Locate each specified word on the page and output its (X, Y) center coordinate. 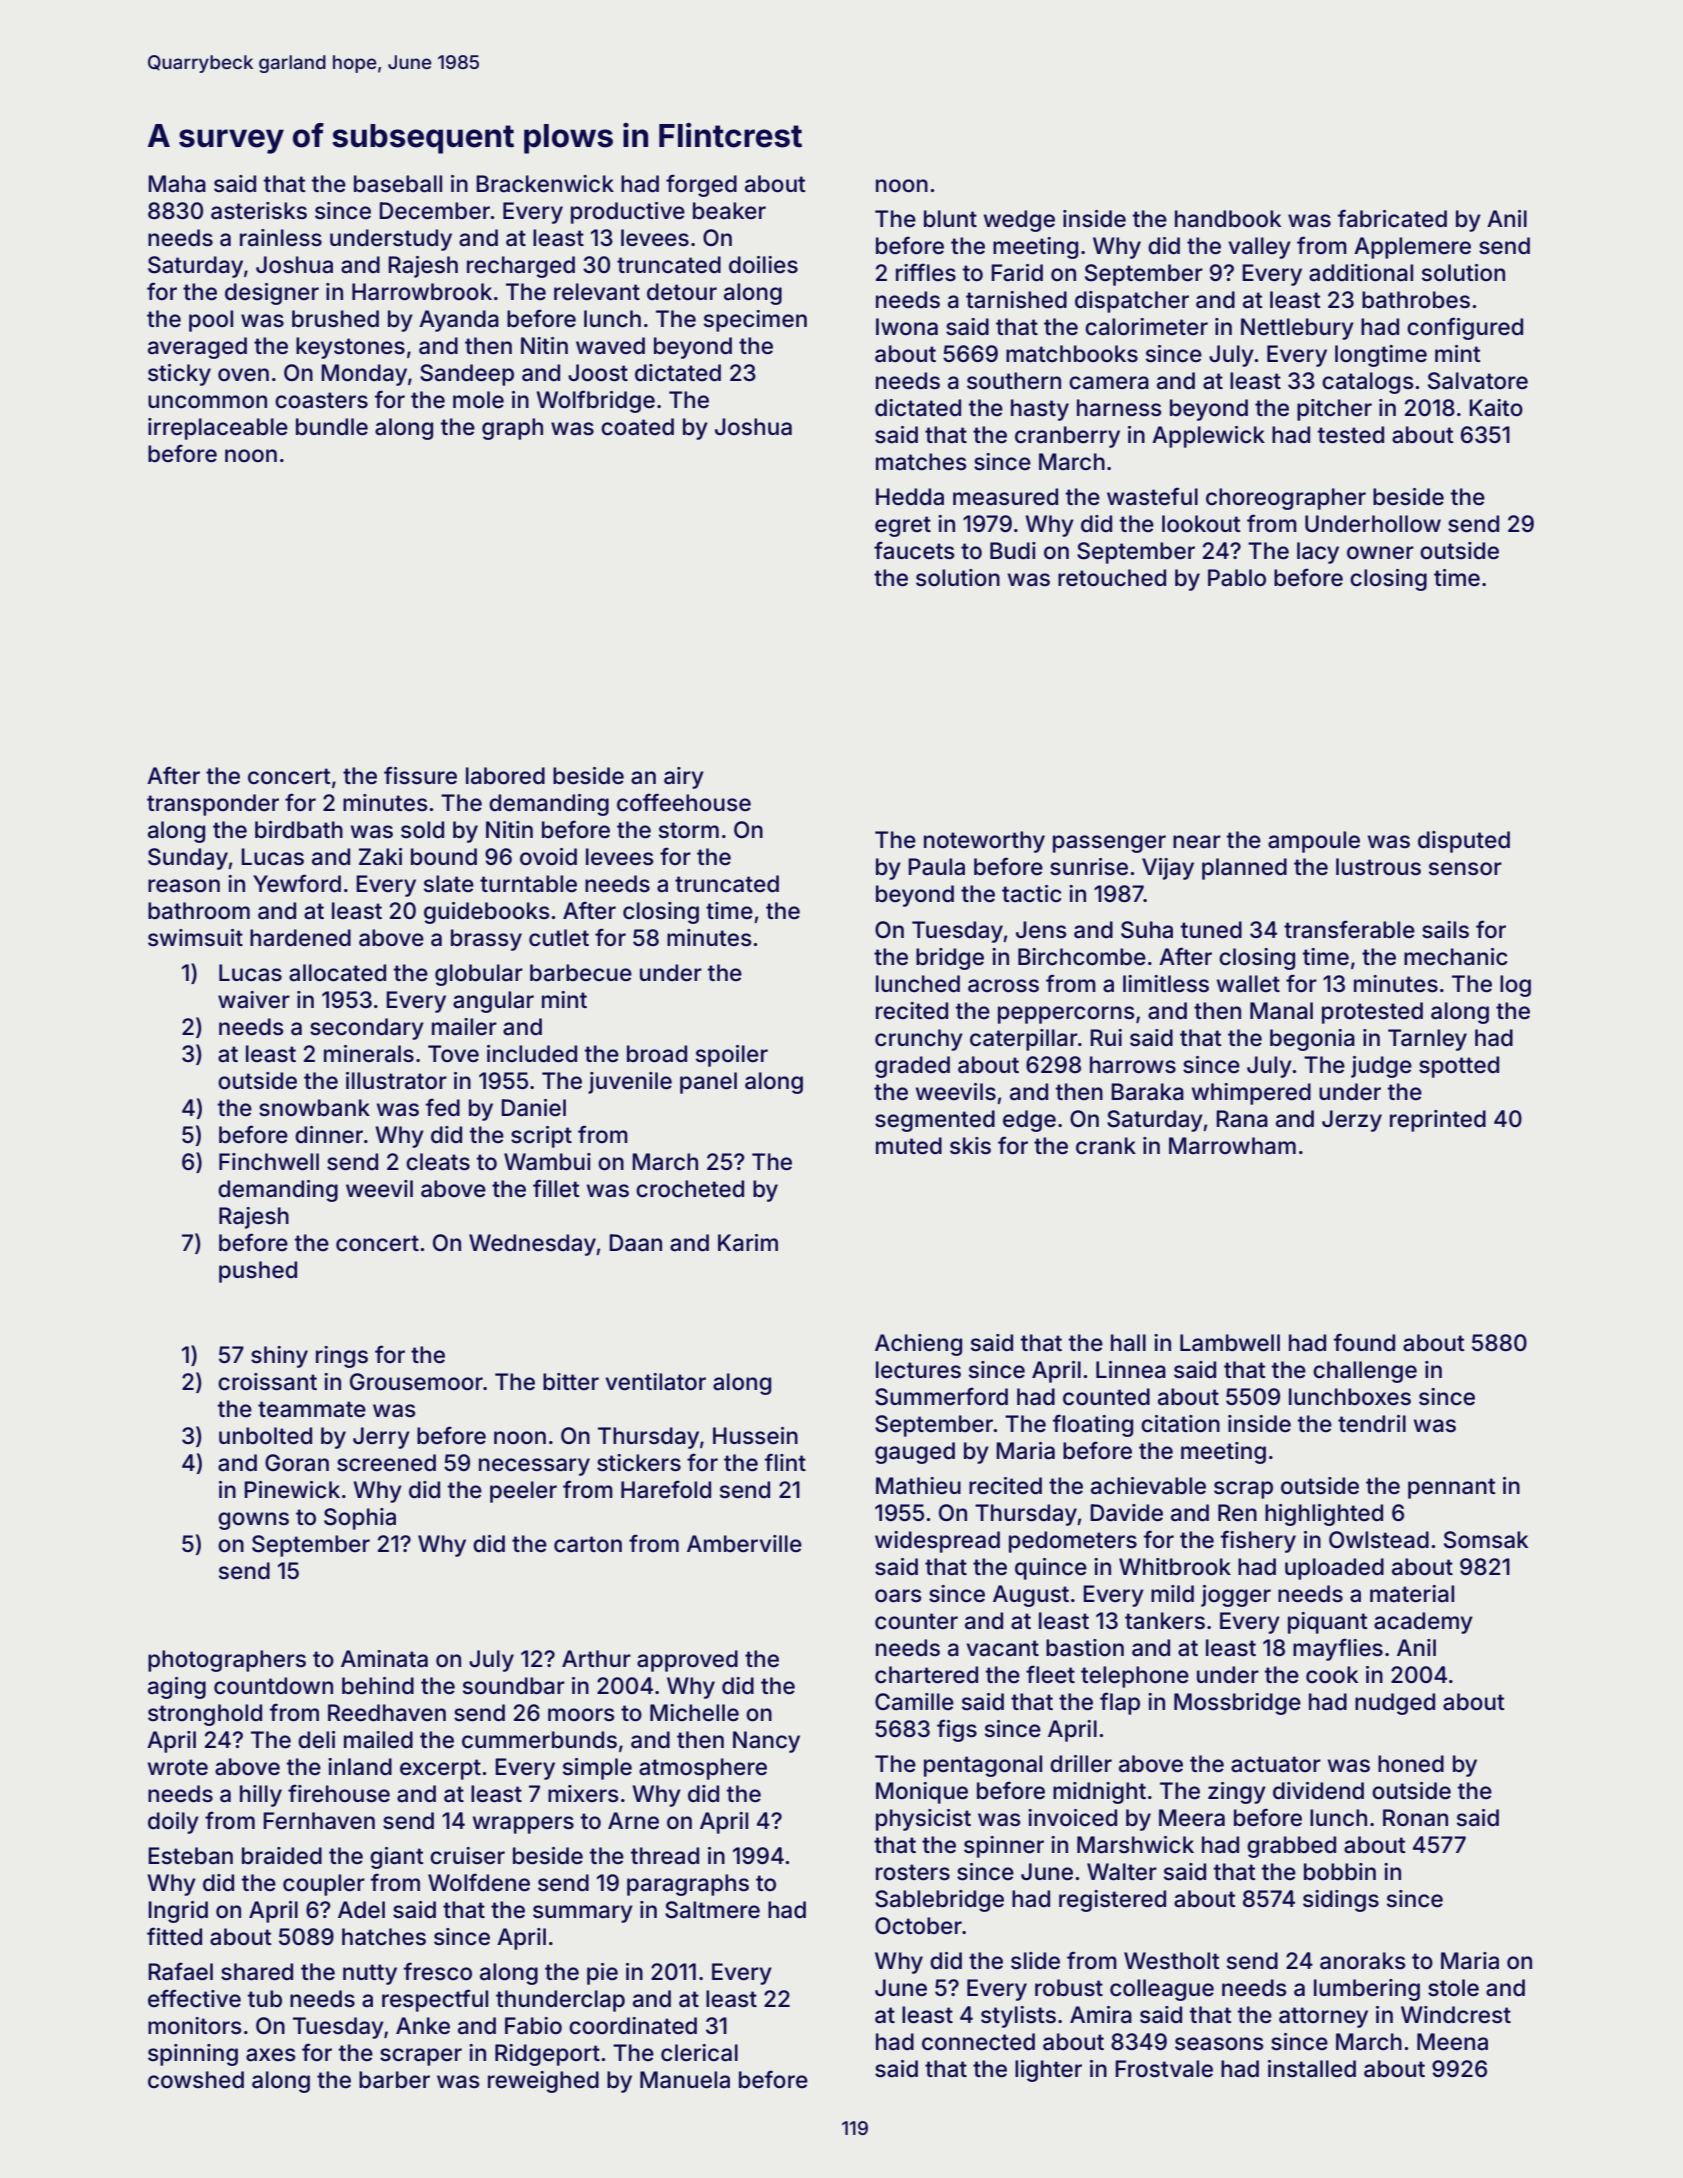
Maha (177, 184)
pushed (258, 1272)
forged (701, 185)
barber (394, 2080)
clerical (699, 2053)
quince (1051, 1569)
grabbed (1291, 1847)
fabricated (1392, 218)
